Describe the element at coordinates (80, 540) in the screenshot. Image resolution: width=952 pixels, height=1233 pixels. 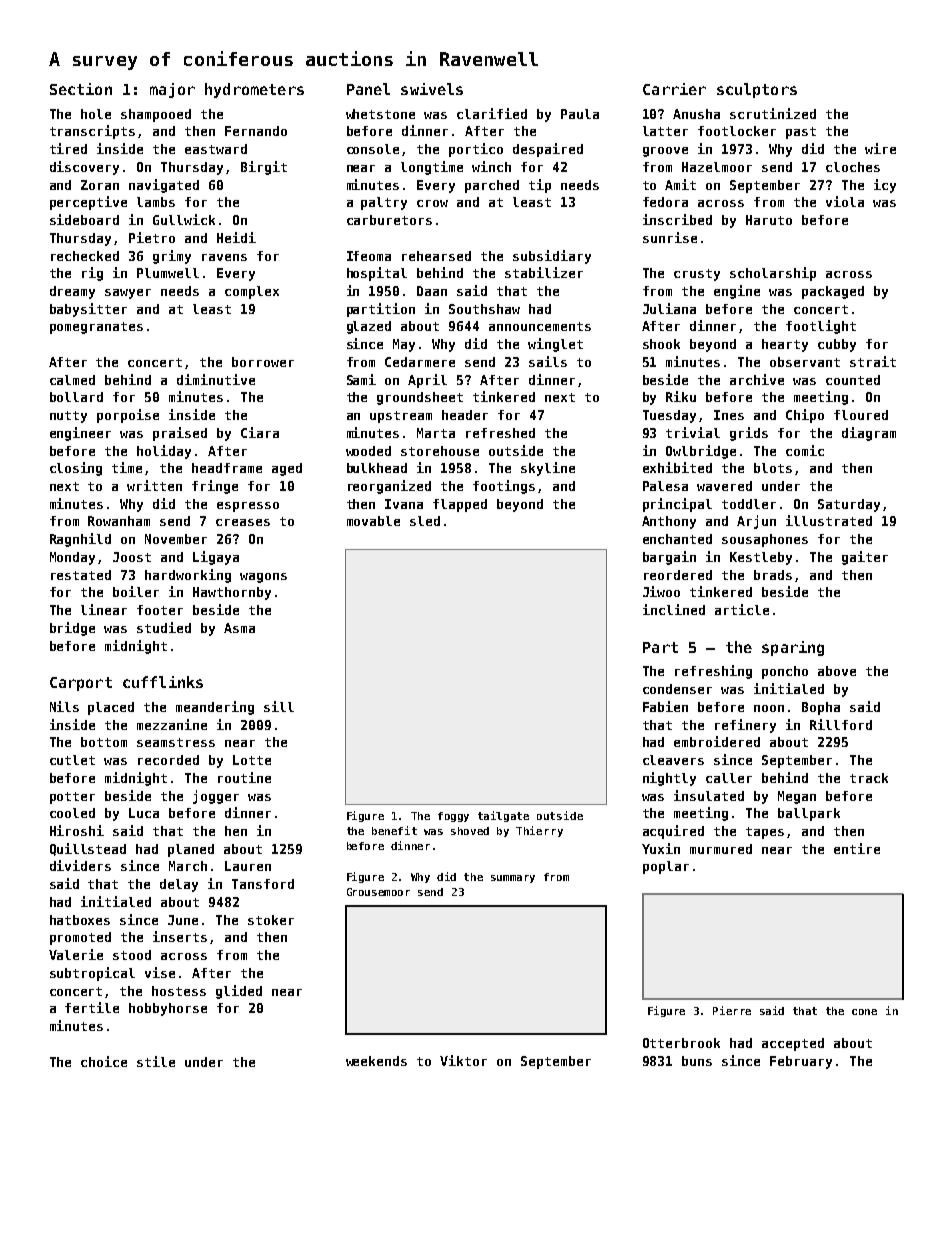
I see `Ragnhild` at that location.
